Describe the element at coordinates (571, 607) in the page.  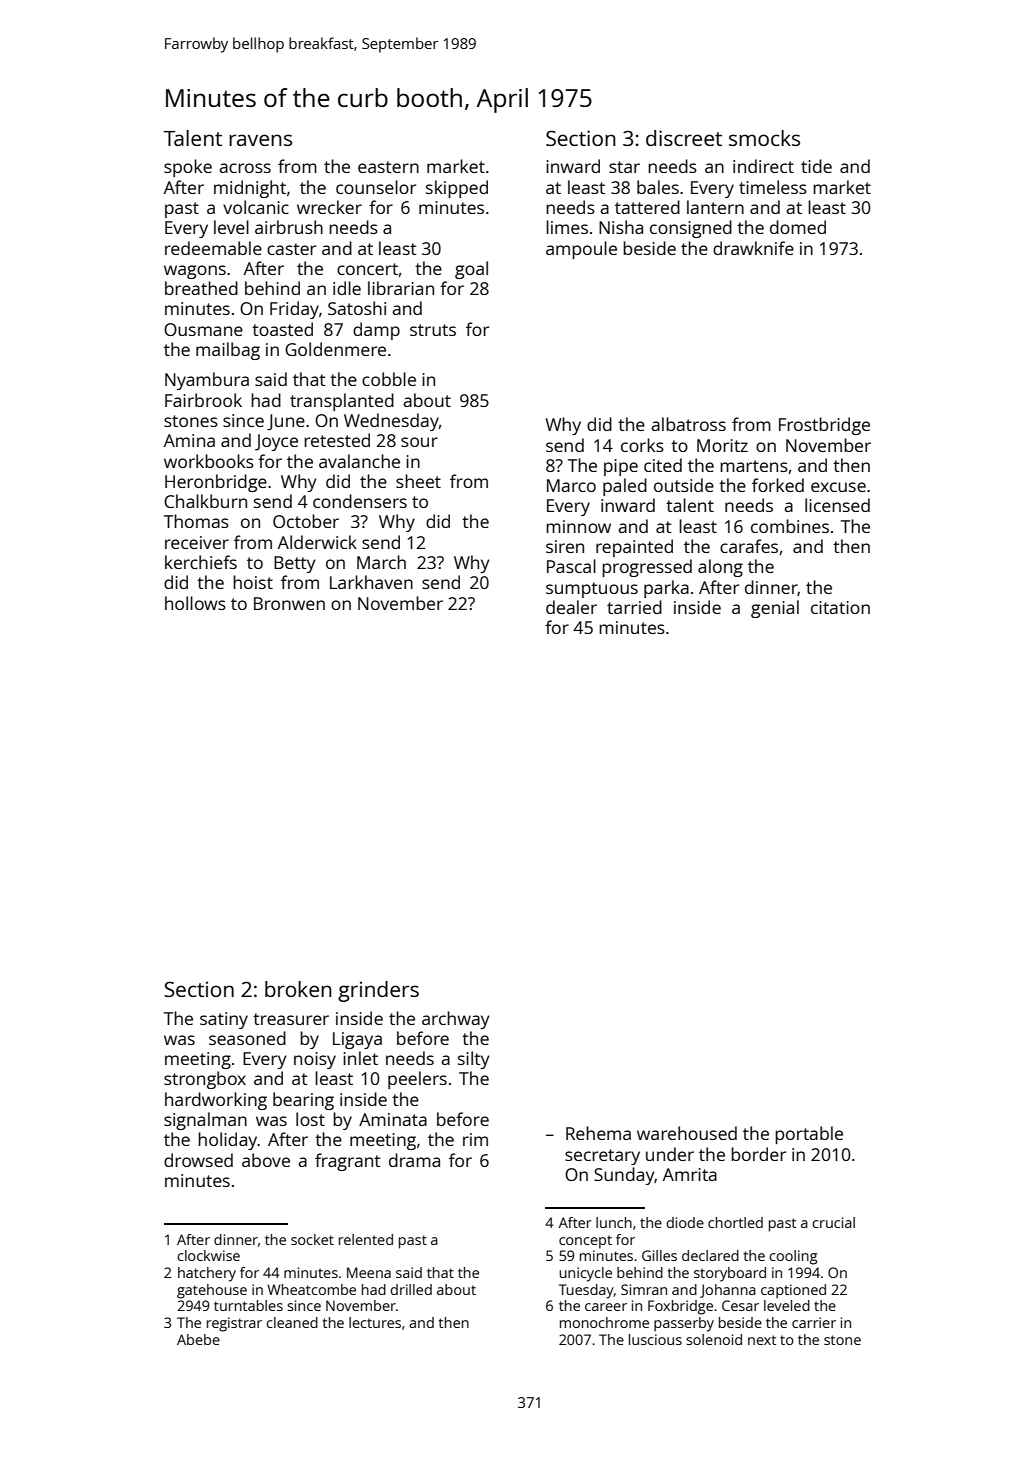
I see `dealer` at that location.
